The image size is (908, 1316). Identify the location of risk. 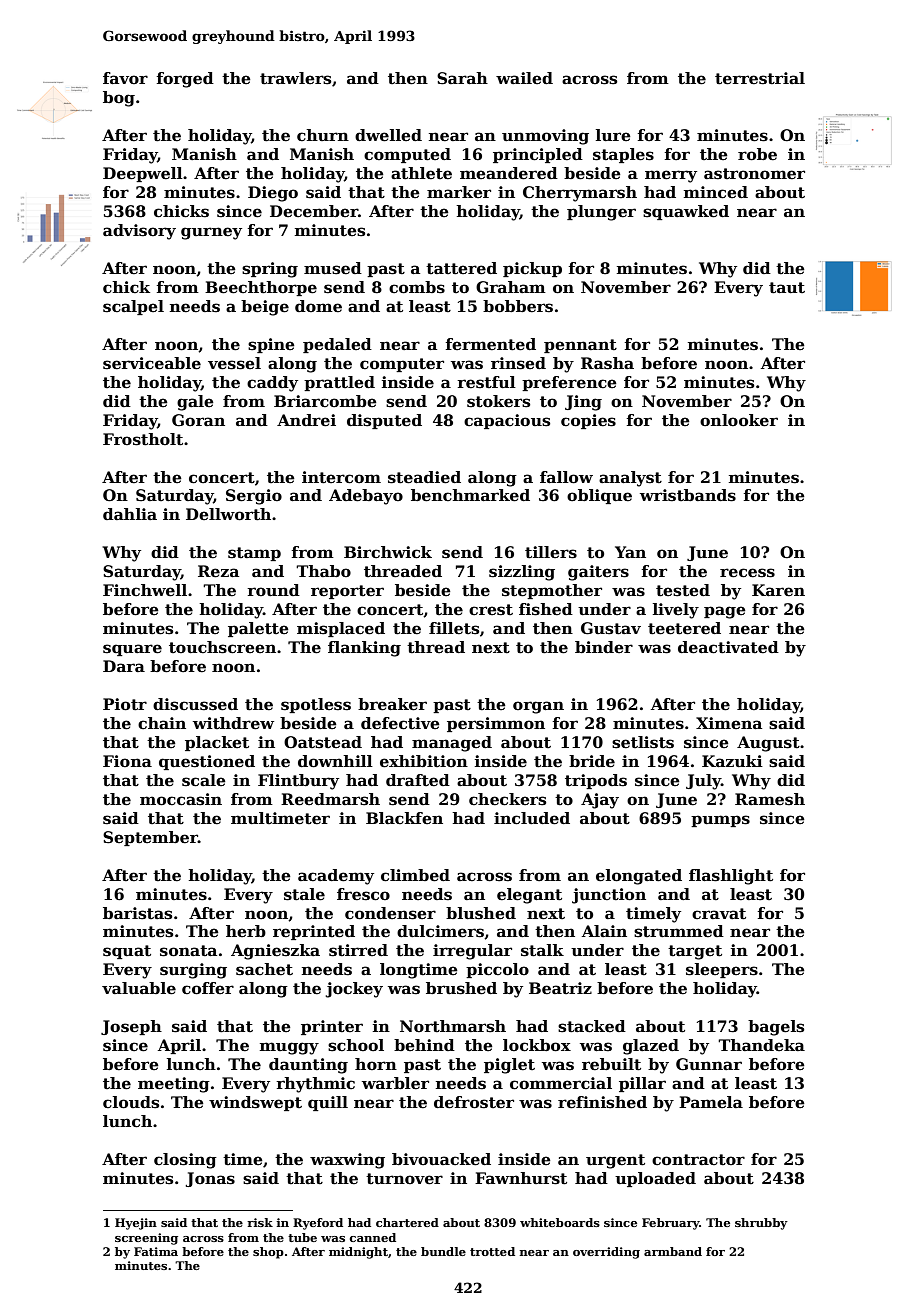
(260, 1222).
